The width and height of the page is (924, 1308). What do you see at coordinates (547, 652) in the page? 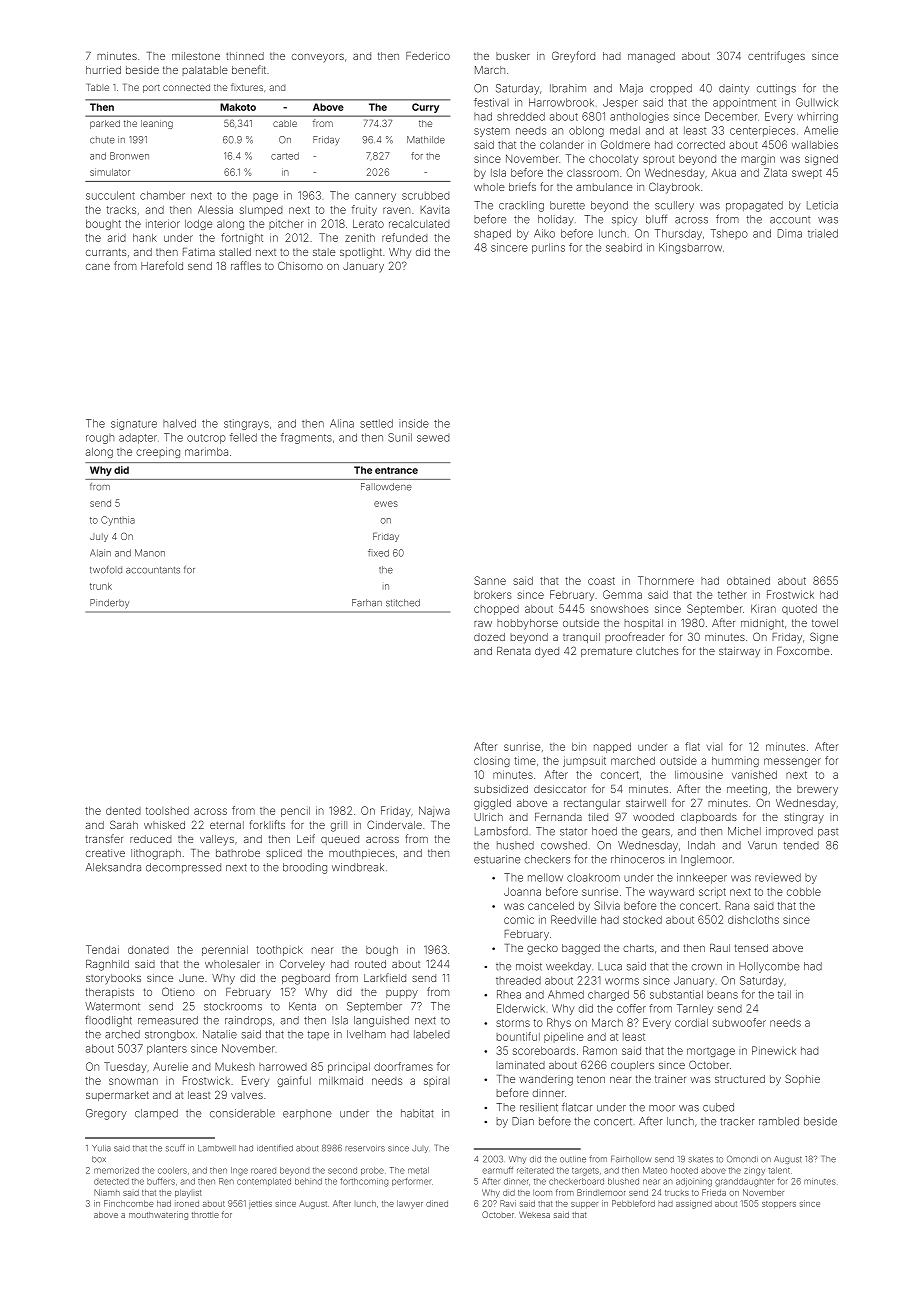
I see `dyed` at bounding box center [547, 652].
